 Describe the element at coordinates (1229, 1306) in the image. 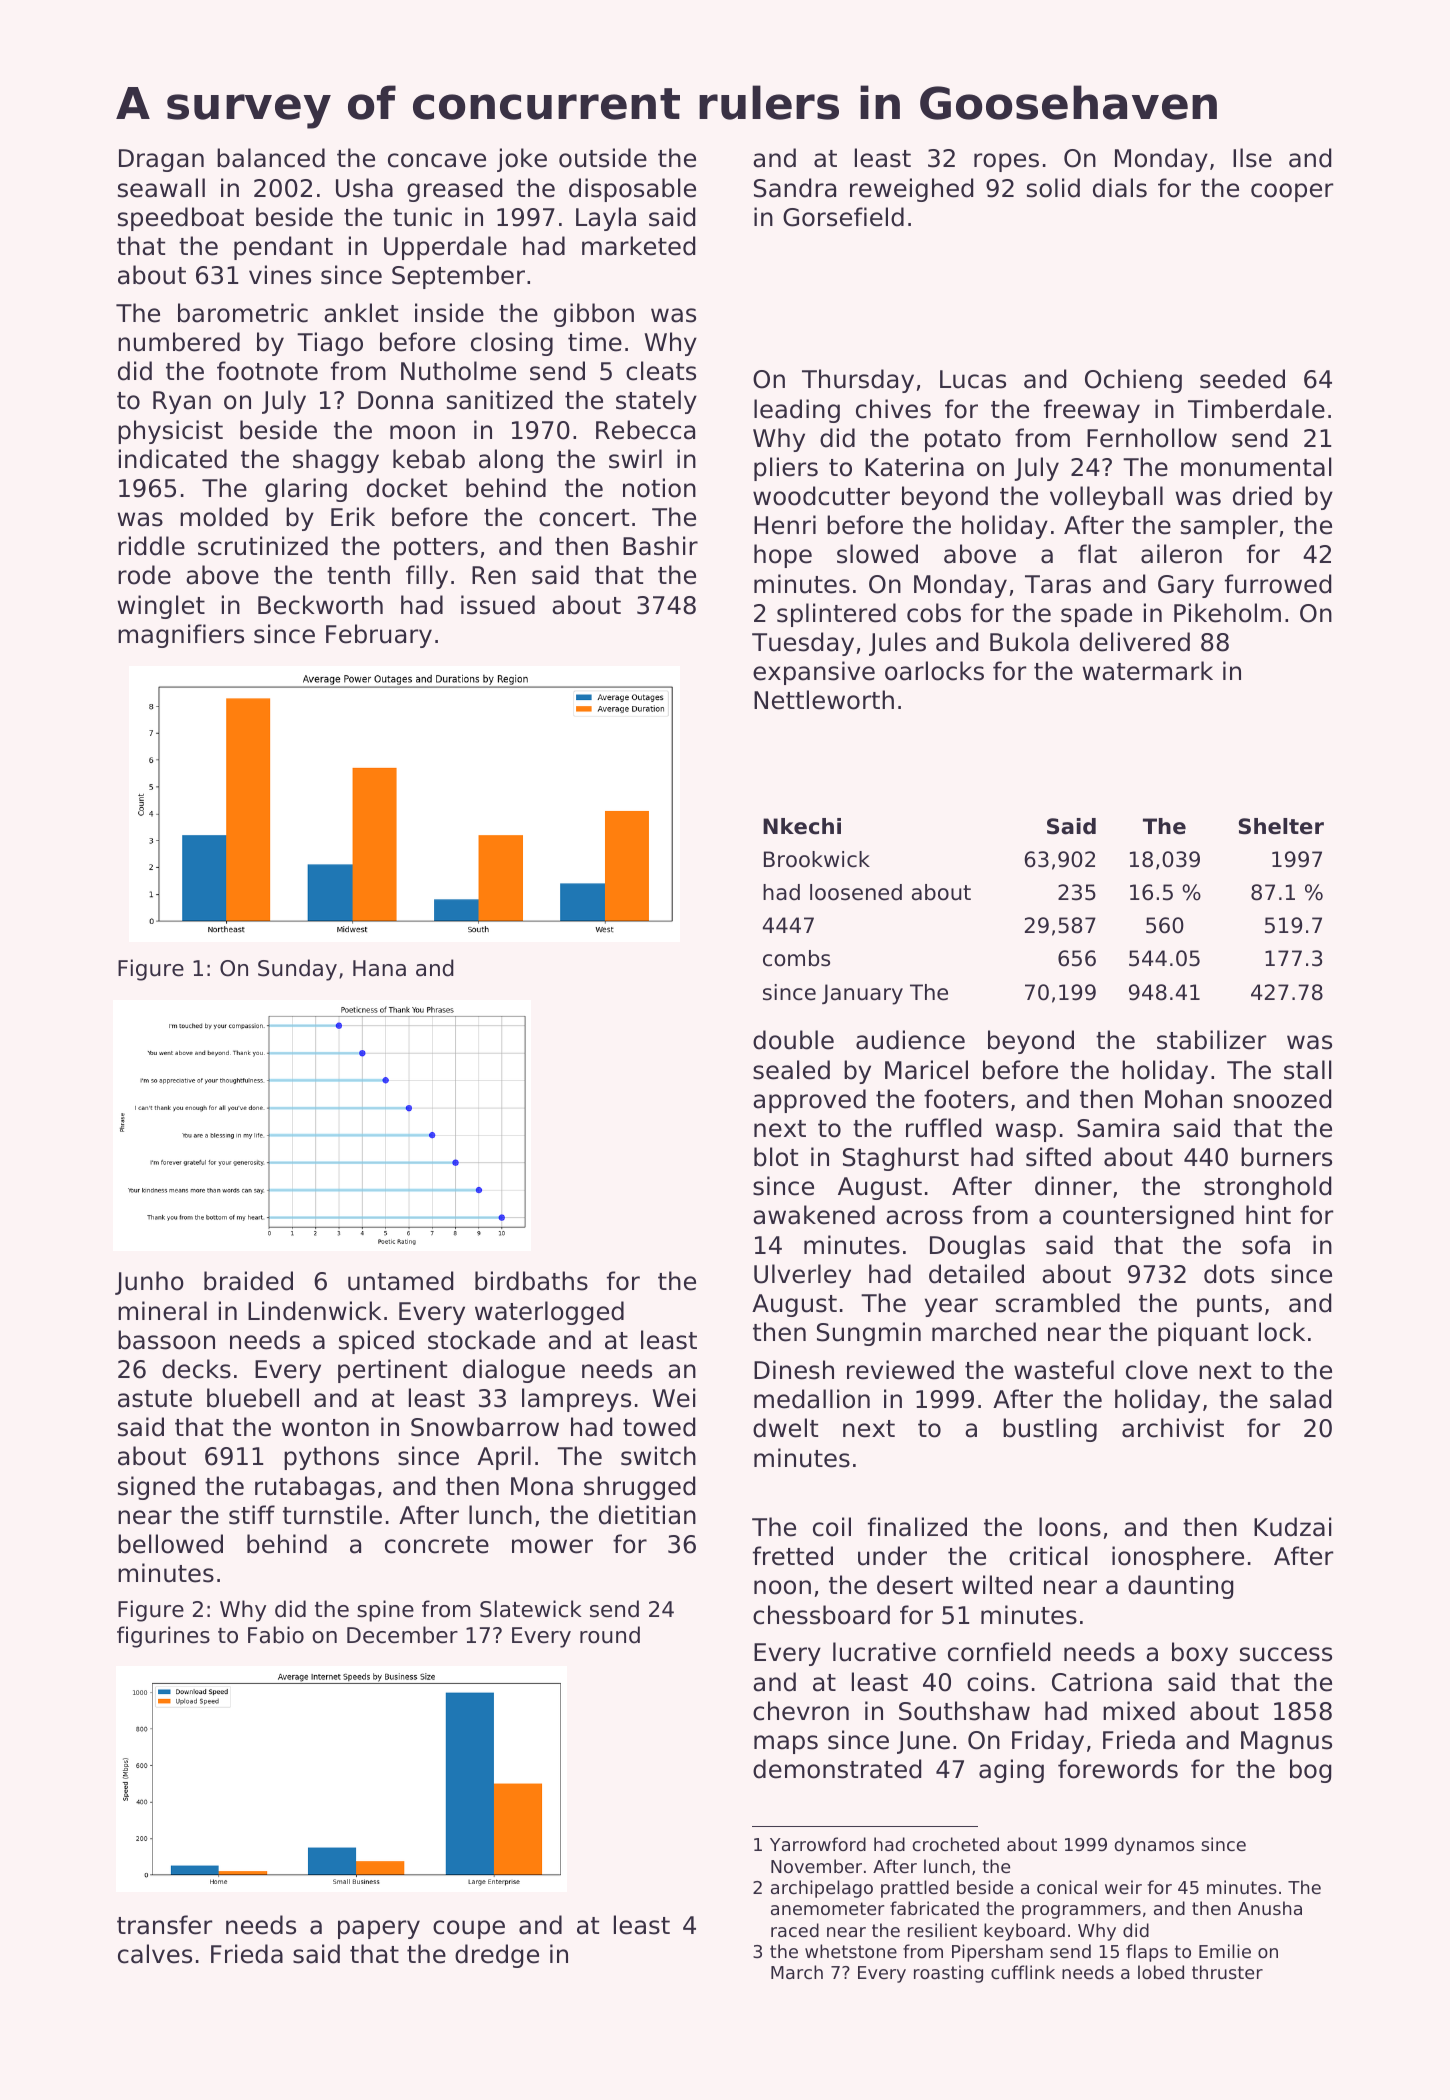

I see `punts` at that location.
